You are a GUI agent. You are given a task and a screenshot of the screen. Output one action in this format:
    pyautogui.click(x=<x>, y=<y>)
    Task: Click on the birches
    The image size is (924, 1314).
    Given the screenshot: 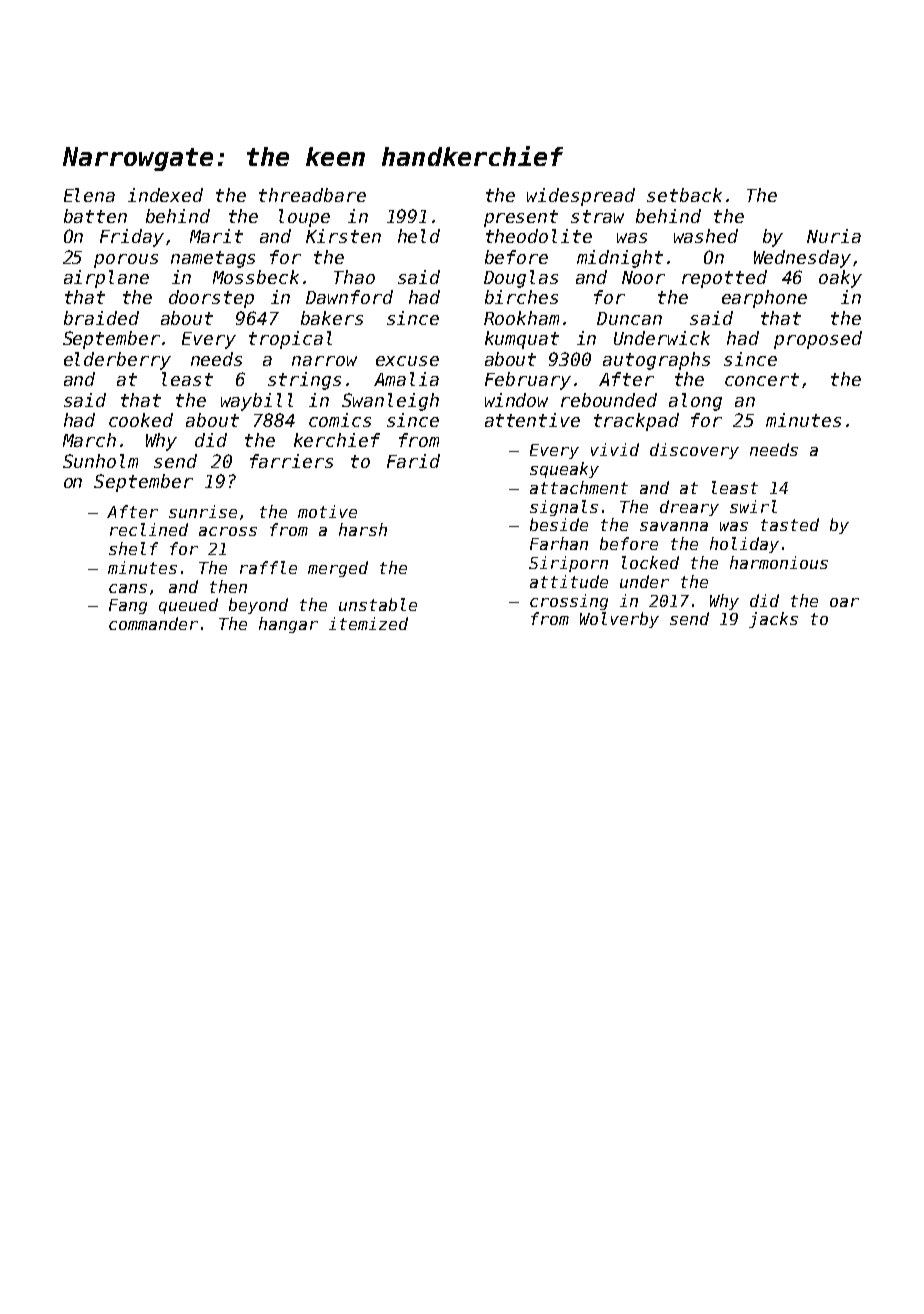 What is the action you would take?
    pyautogui.click(x=521, y=297)
